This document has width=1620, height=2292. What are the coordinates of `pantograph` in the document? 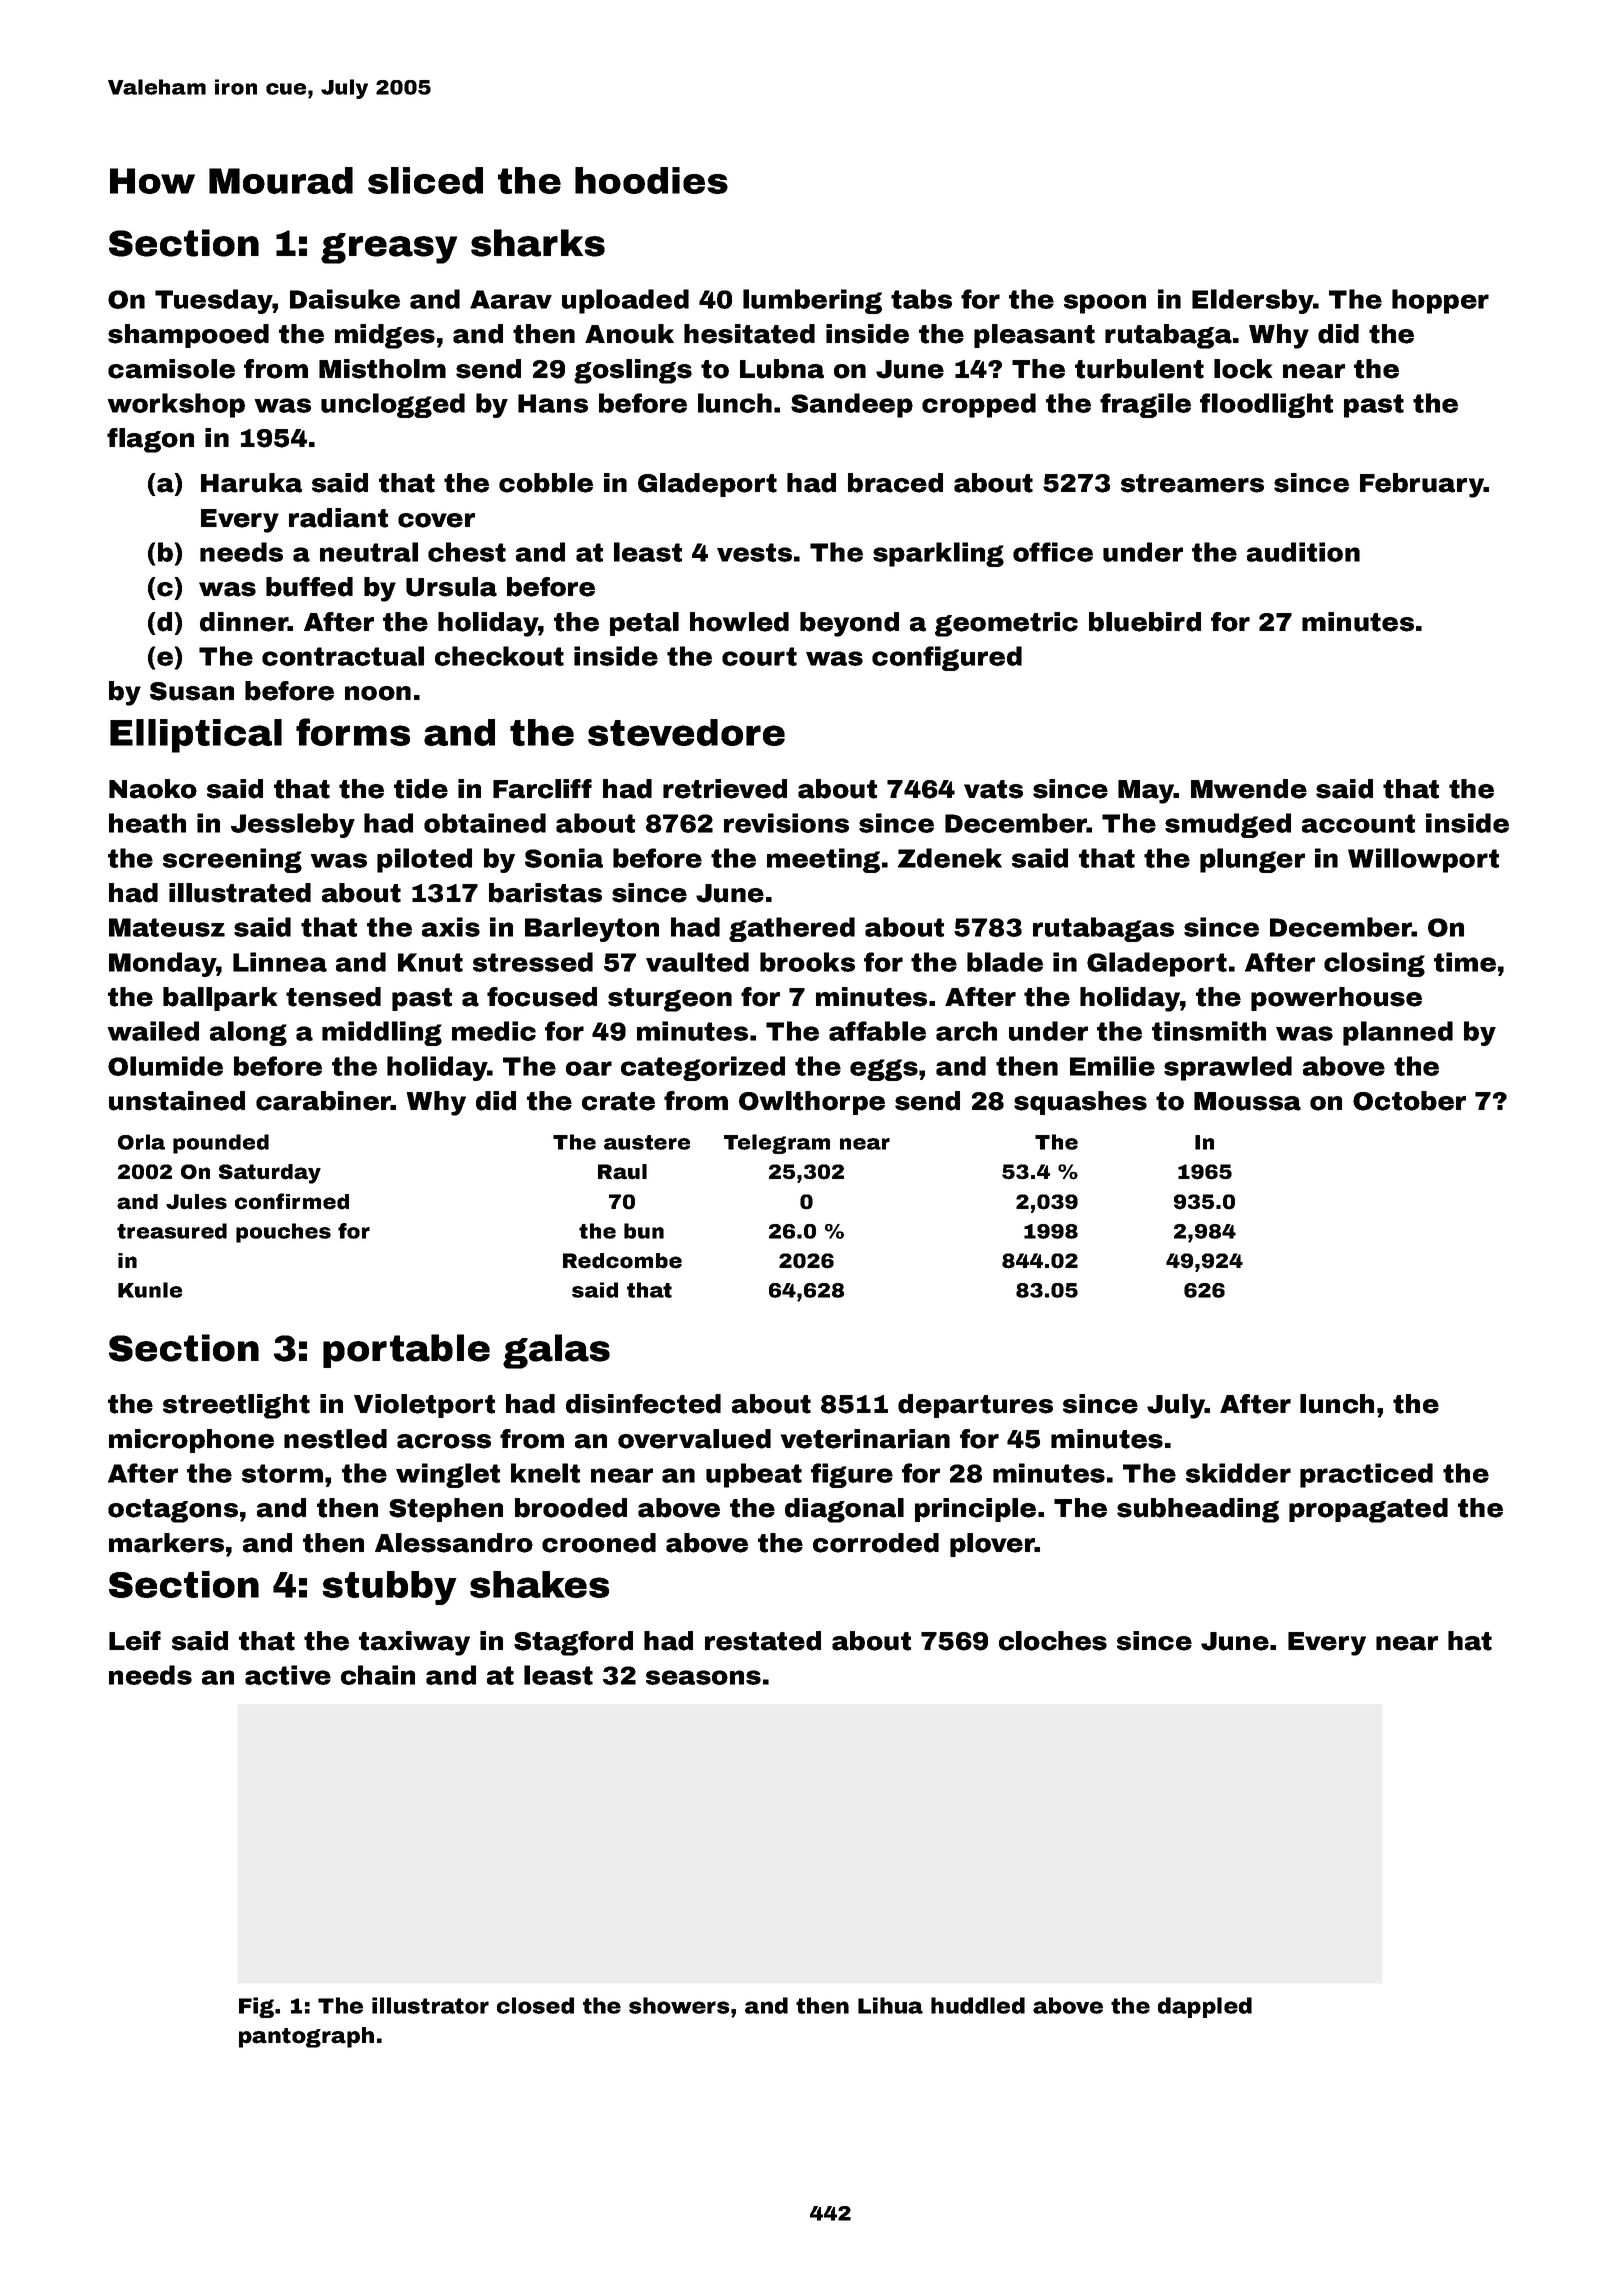 It's located at (306, 2037).
